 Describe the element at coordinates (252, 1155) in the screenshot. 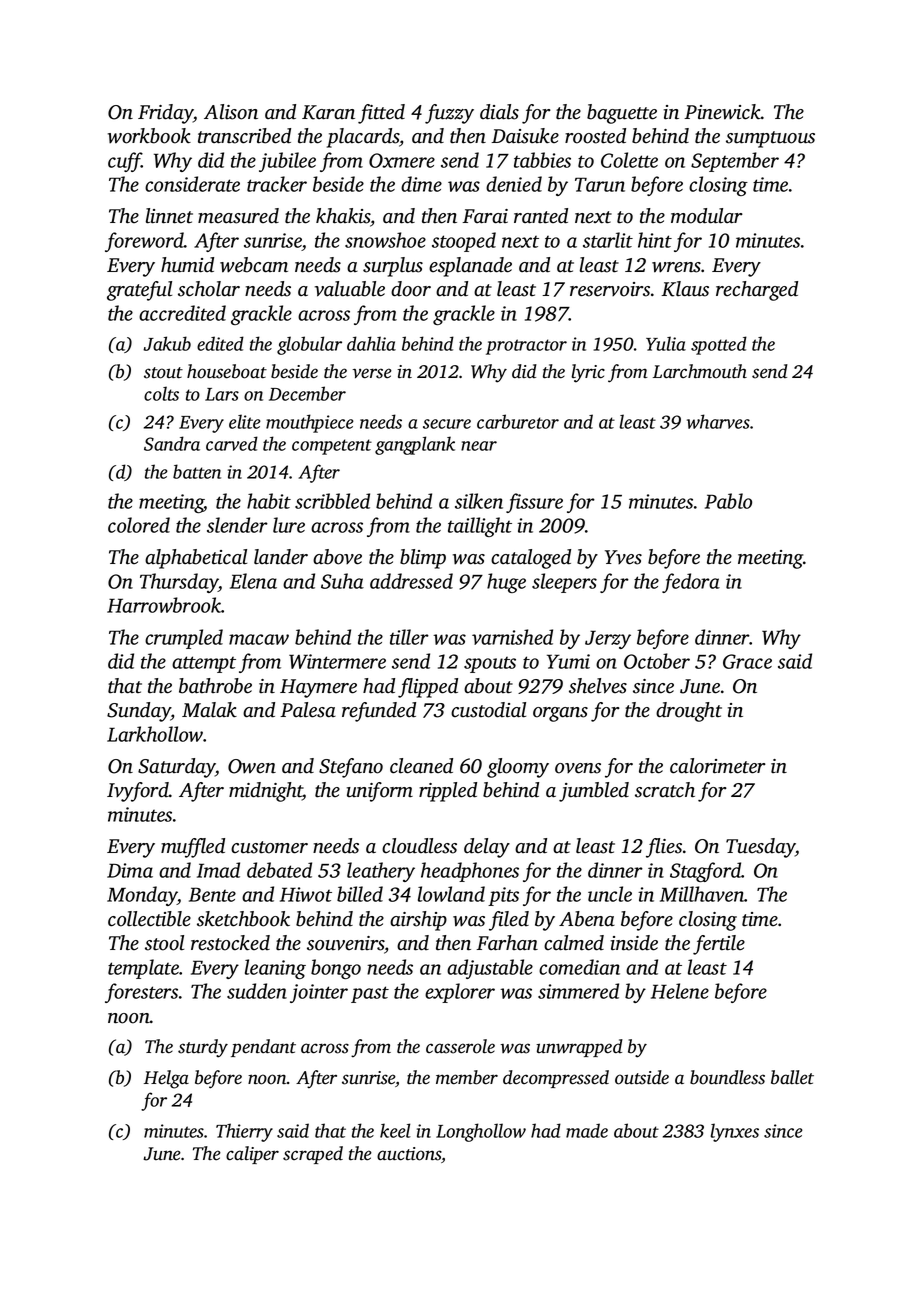

I see `caliper` at that location.
